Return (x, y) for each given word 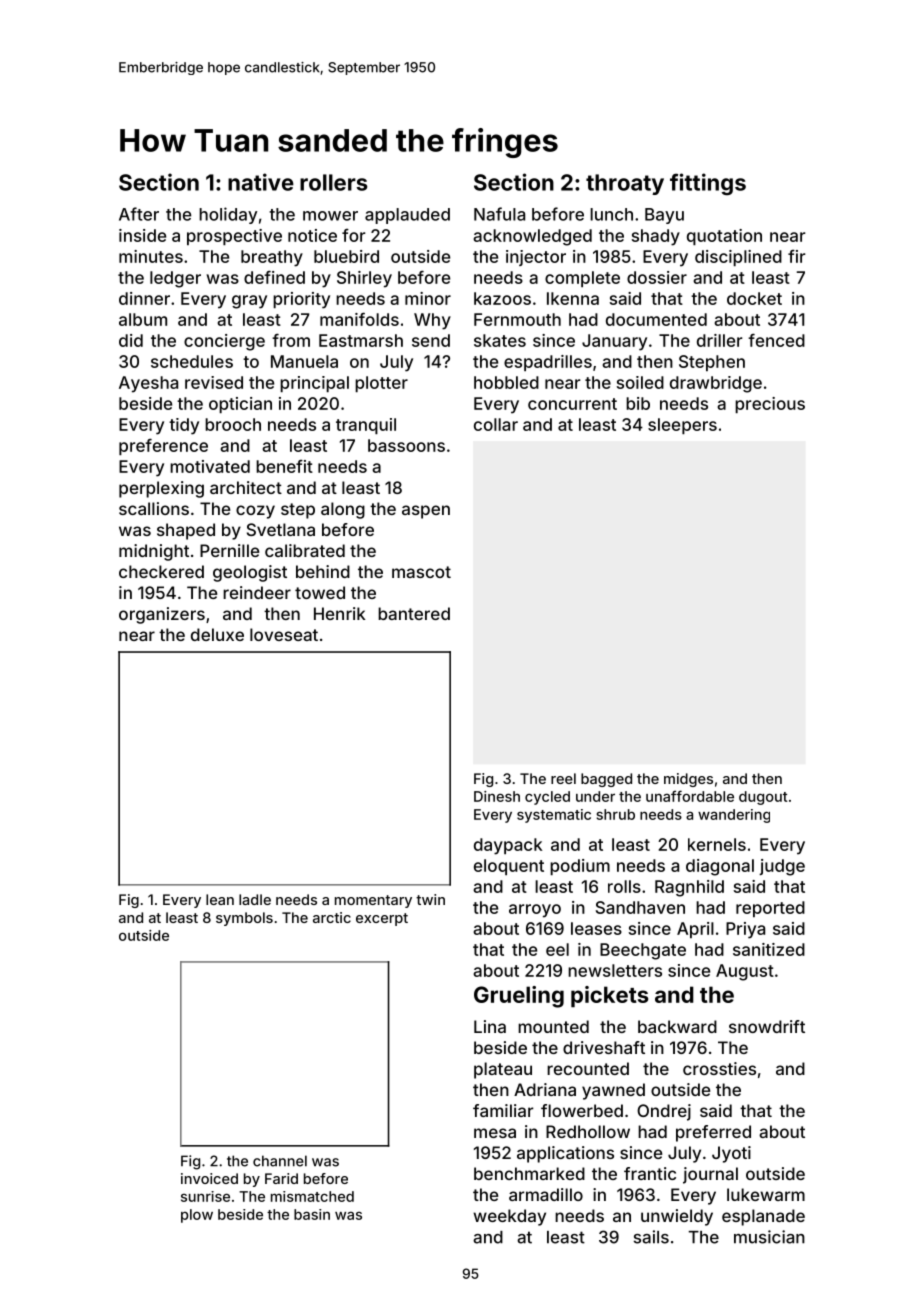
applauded (407, 216)
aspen (426, 512)
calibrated (305, 550)
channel (280, 1161)
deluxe (217, 634)
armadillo (546, 1194)
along (343, 510)
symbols (244, 919)
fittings (708, 184)
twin (430, 899)
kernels (717, 844)
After (139, 214)
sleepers (682, 426)
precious (770, 405)
